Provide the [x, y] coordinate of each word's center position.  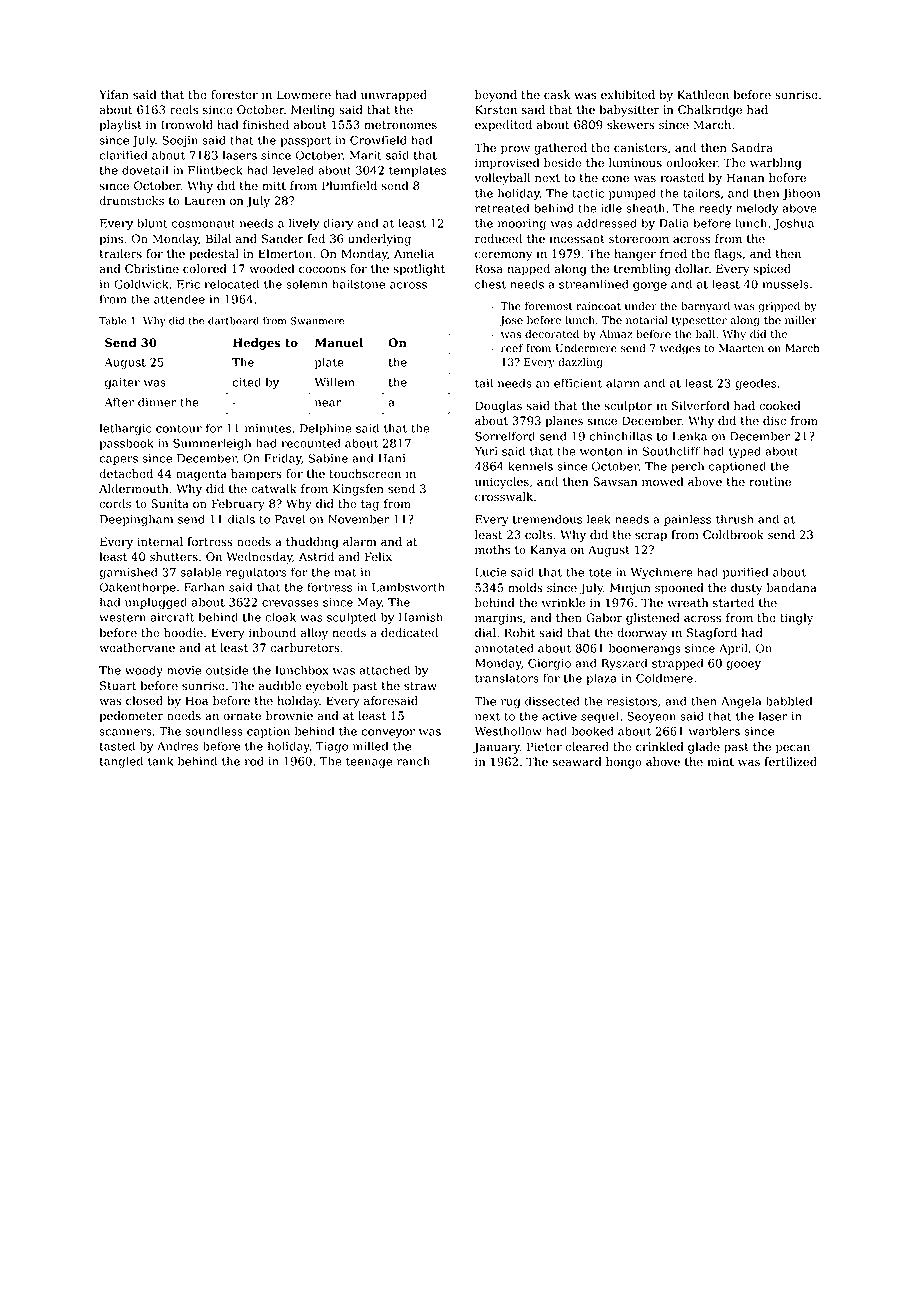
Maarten [741, 348]
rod [254, 761]
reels [184, 109]
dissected [552, 701]
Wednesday [259, 558]
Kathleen [703, 94]
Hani [392, 458]
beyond [496, 96]
